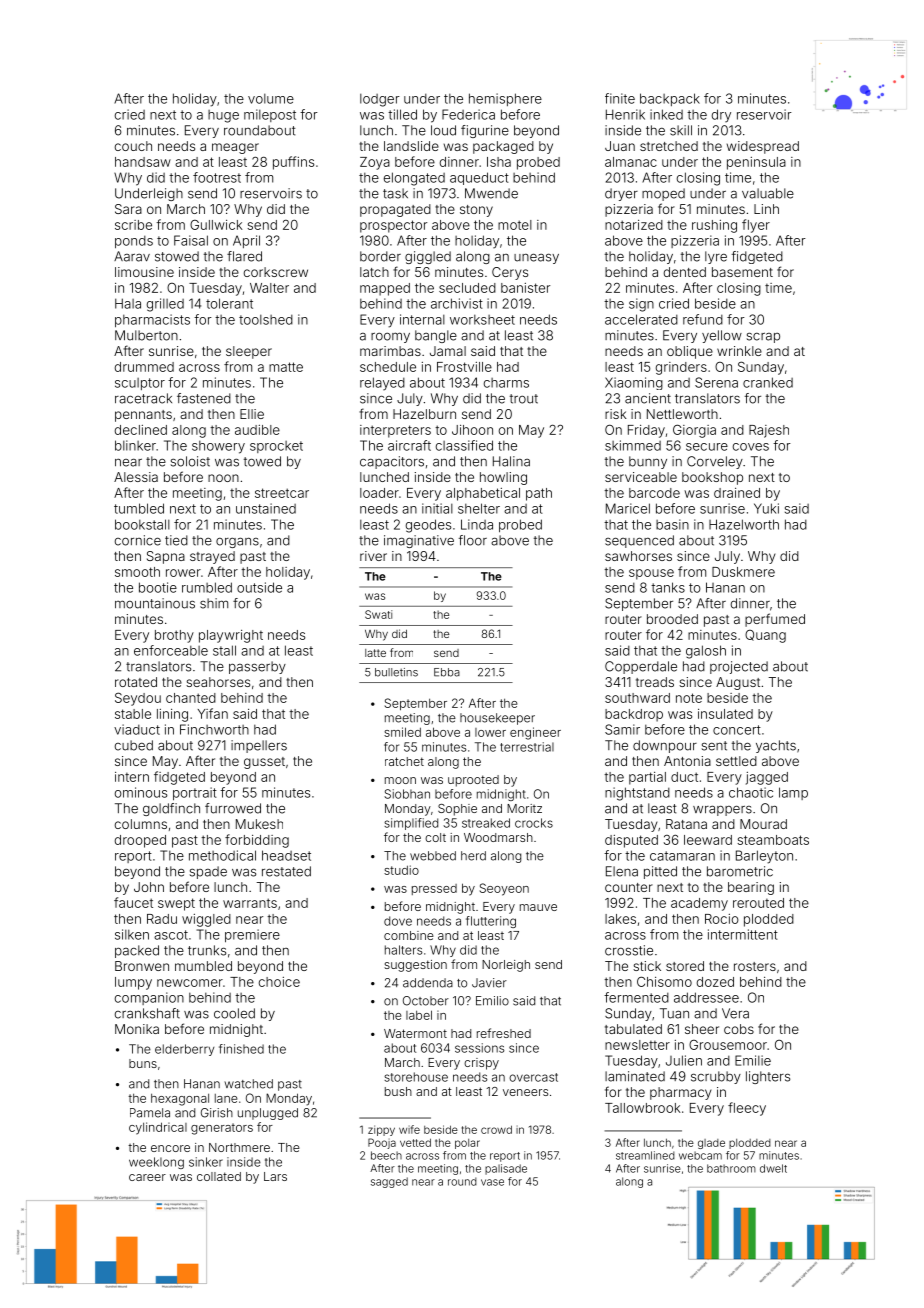  What do you see at coordinates (506, 383) in the page?
I see `charms` at bounding box center [506, 383].
